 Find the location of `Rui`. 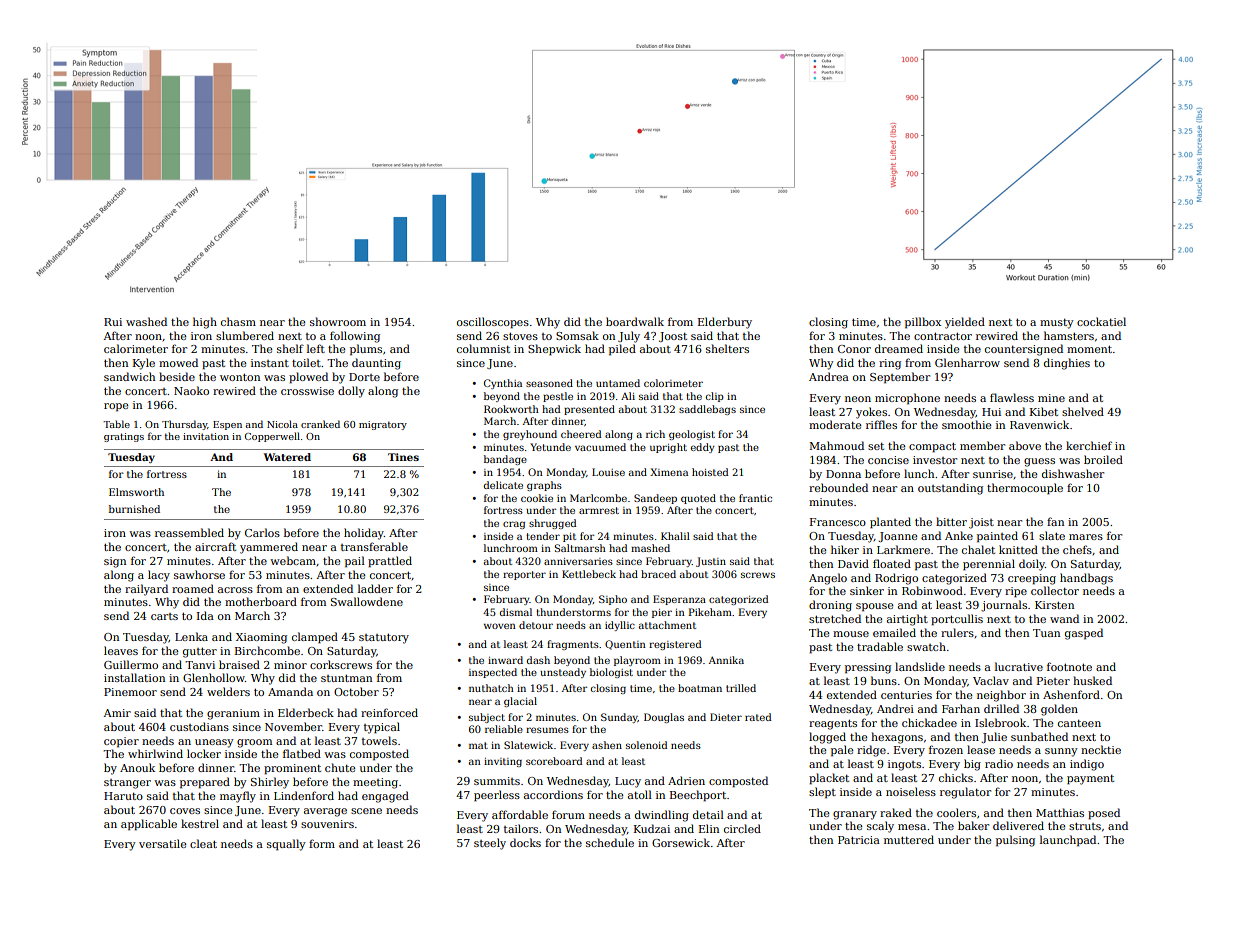

Rui is located at coordinates (113, 322).
